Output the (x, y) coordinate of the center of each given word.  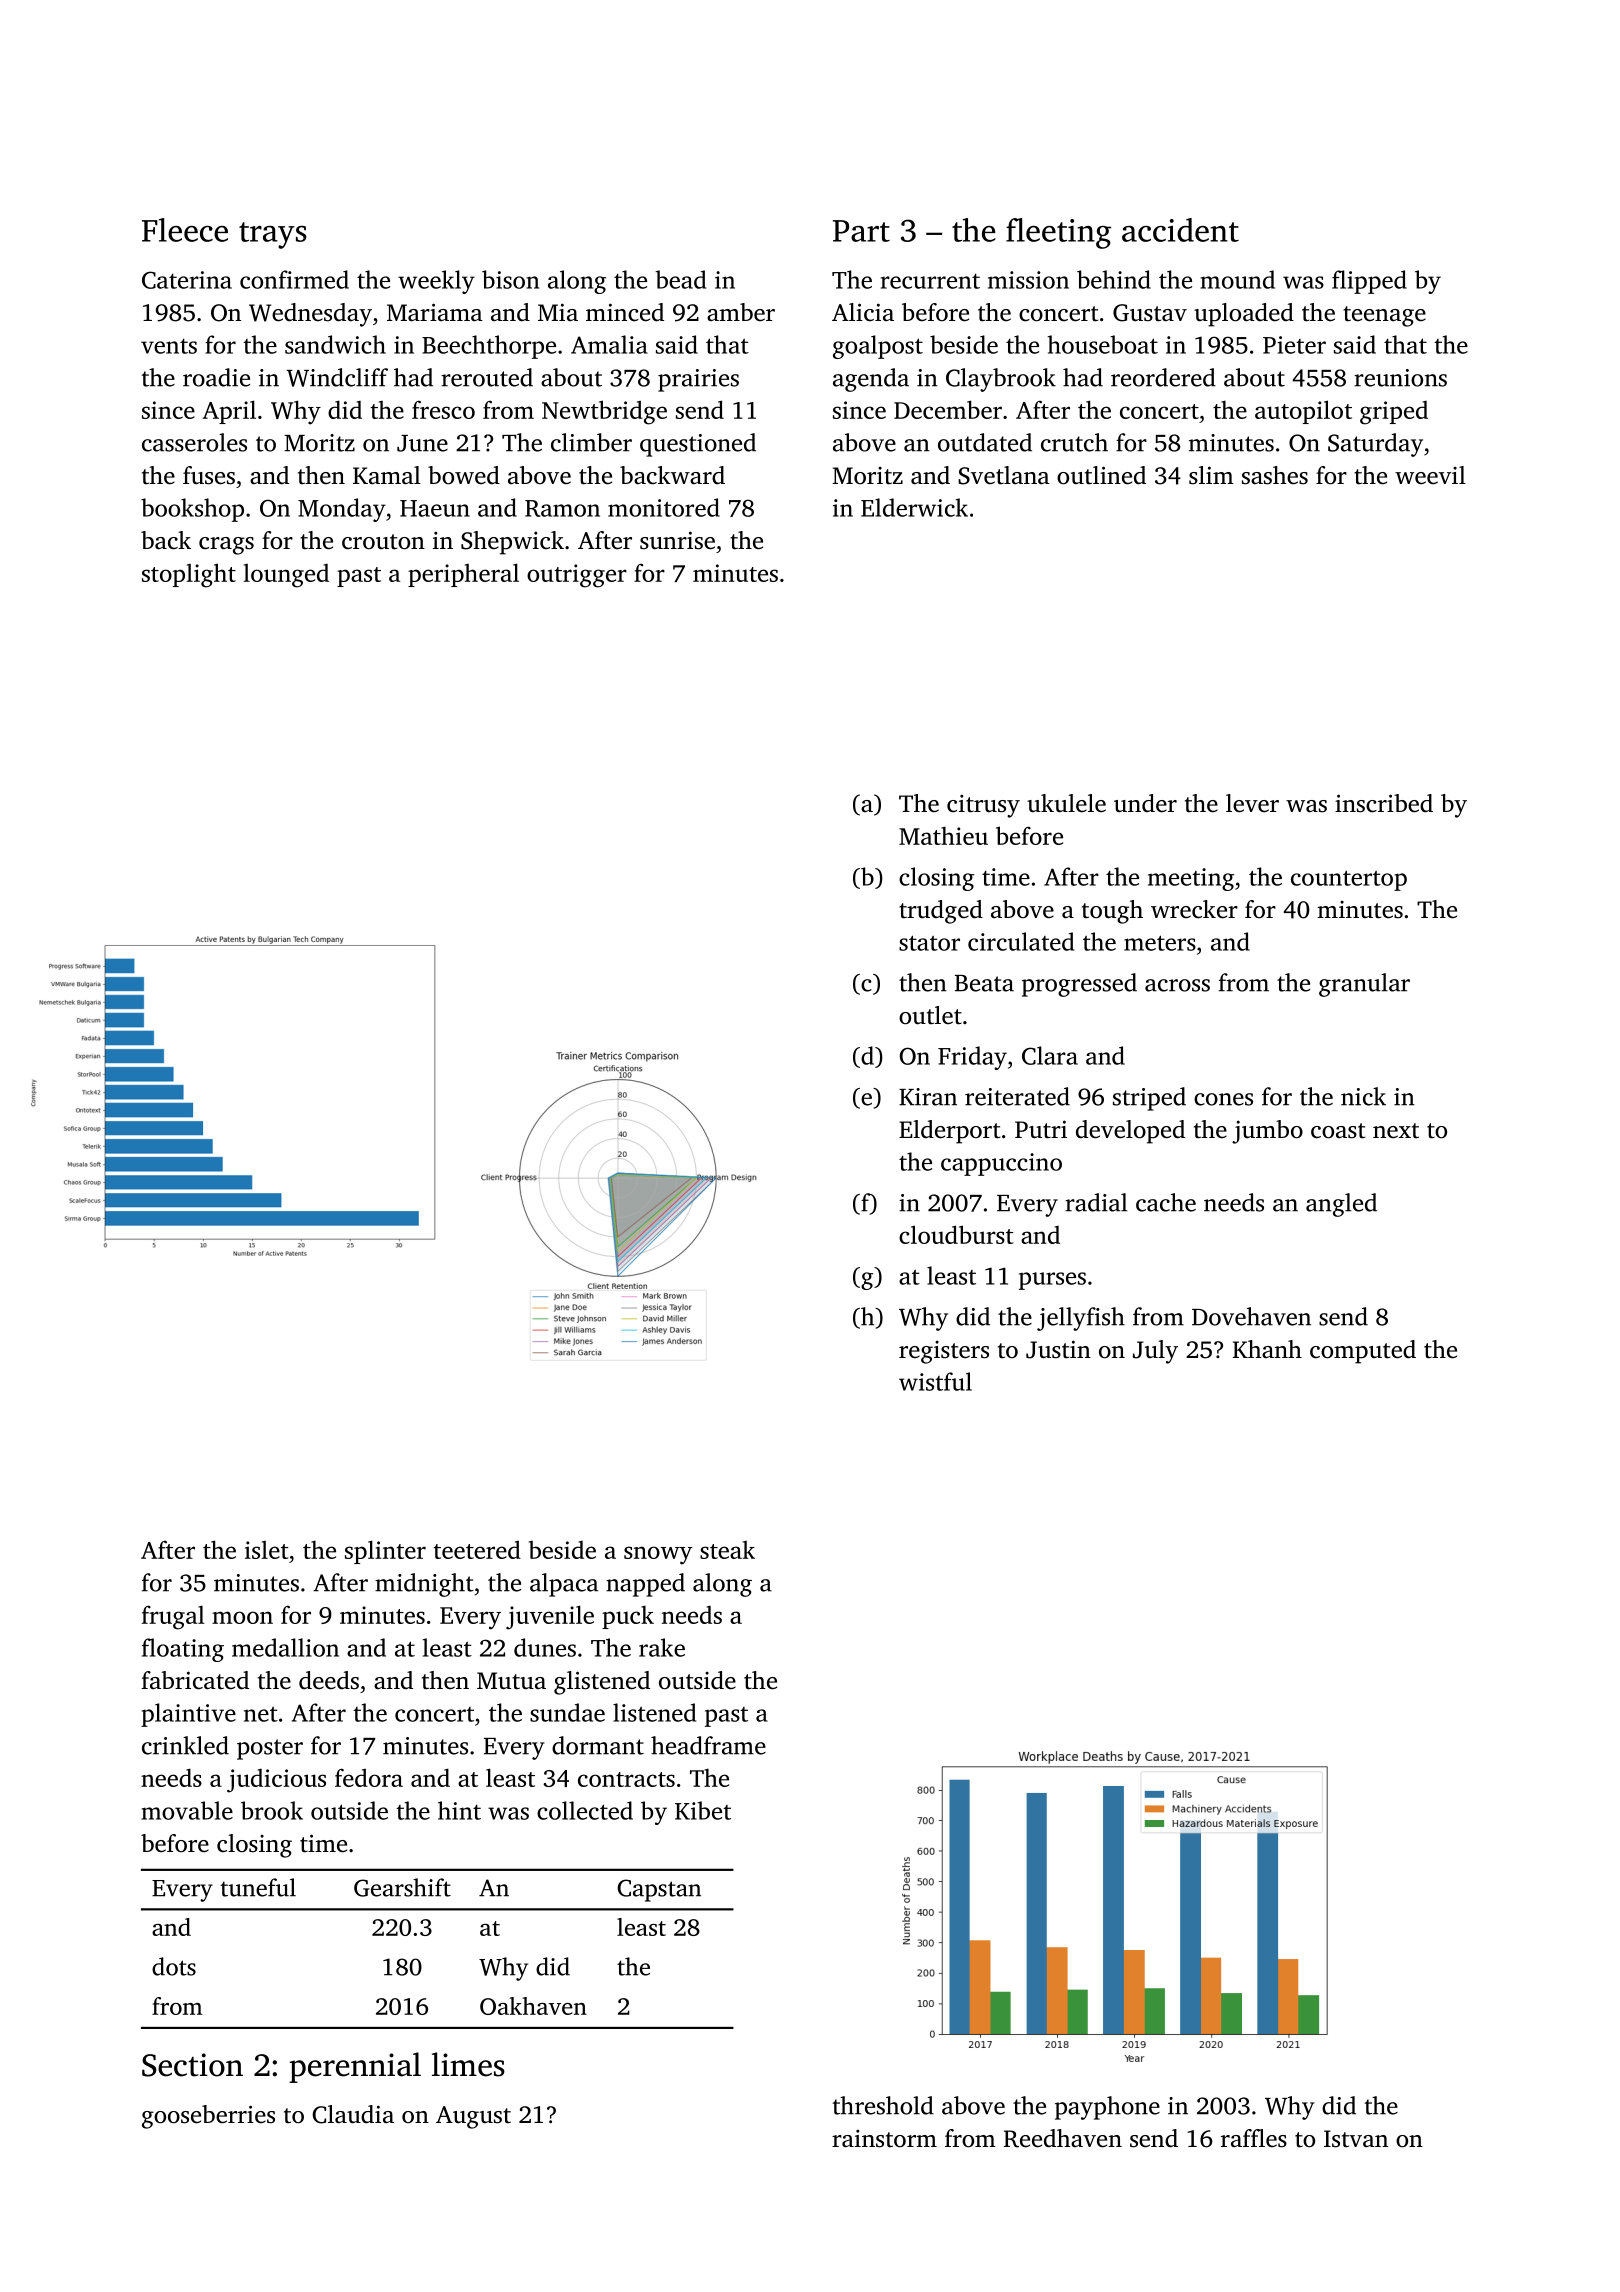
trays (273, 235)
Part (861, 231)
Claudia (353, 2114)
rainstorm (884, 2138)
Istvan (1356, 2139)
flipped (1369, 282)
